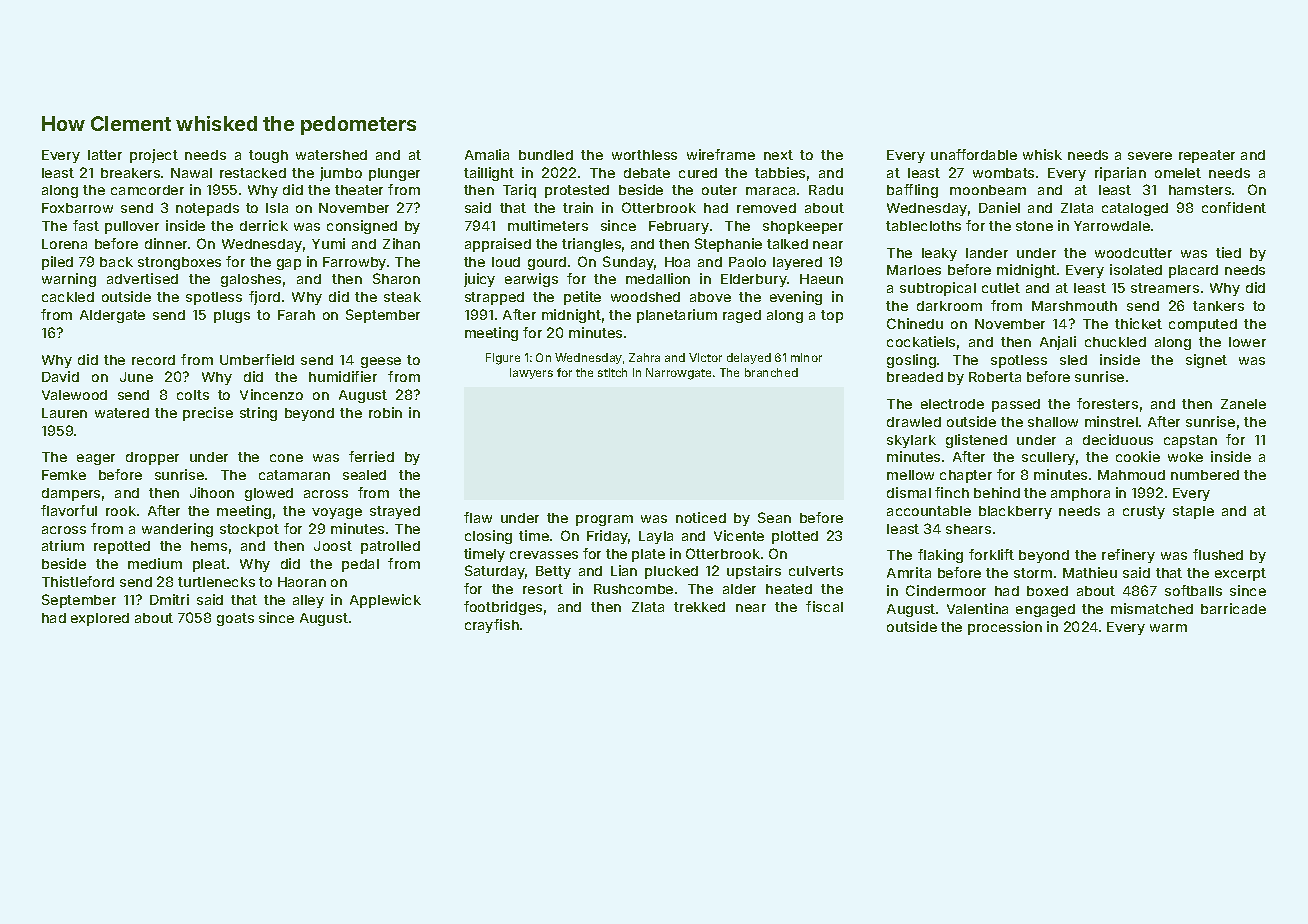  What do you see at coordinates (153, 360) in the screenshot?
I see `record` at bounding box center [153, 360].
